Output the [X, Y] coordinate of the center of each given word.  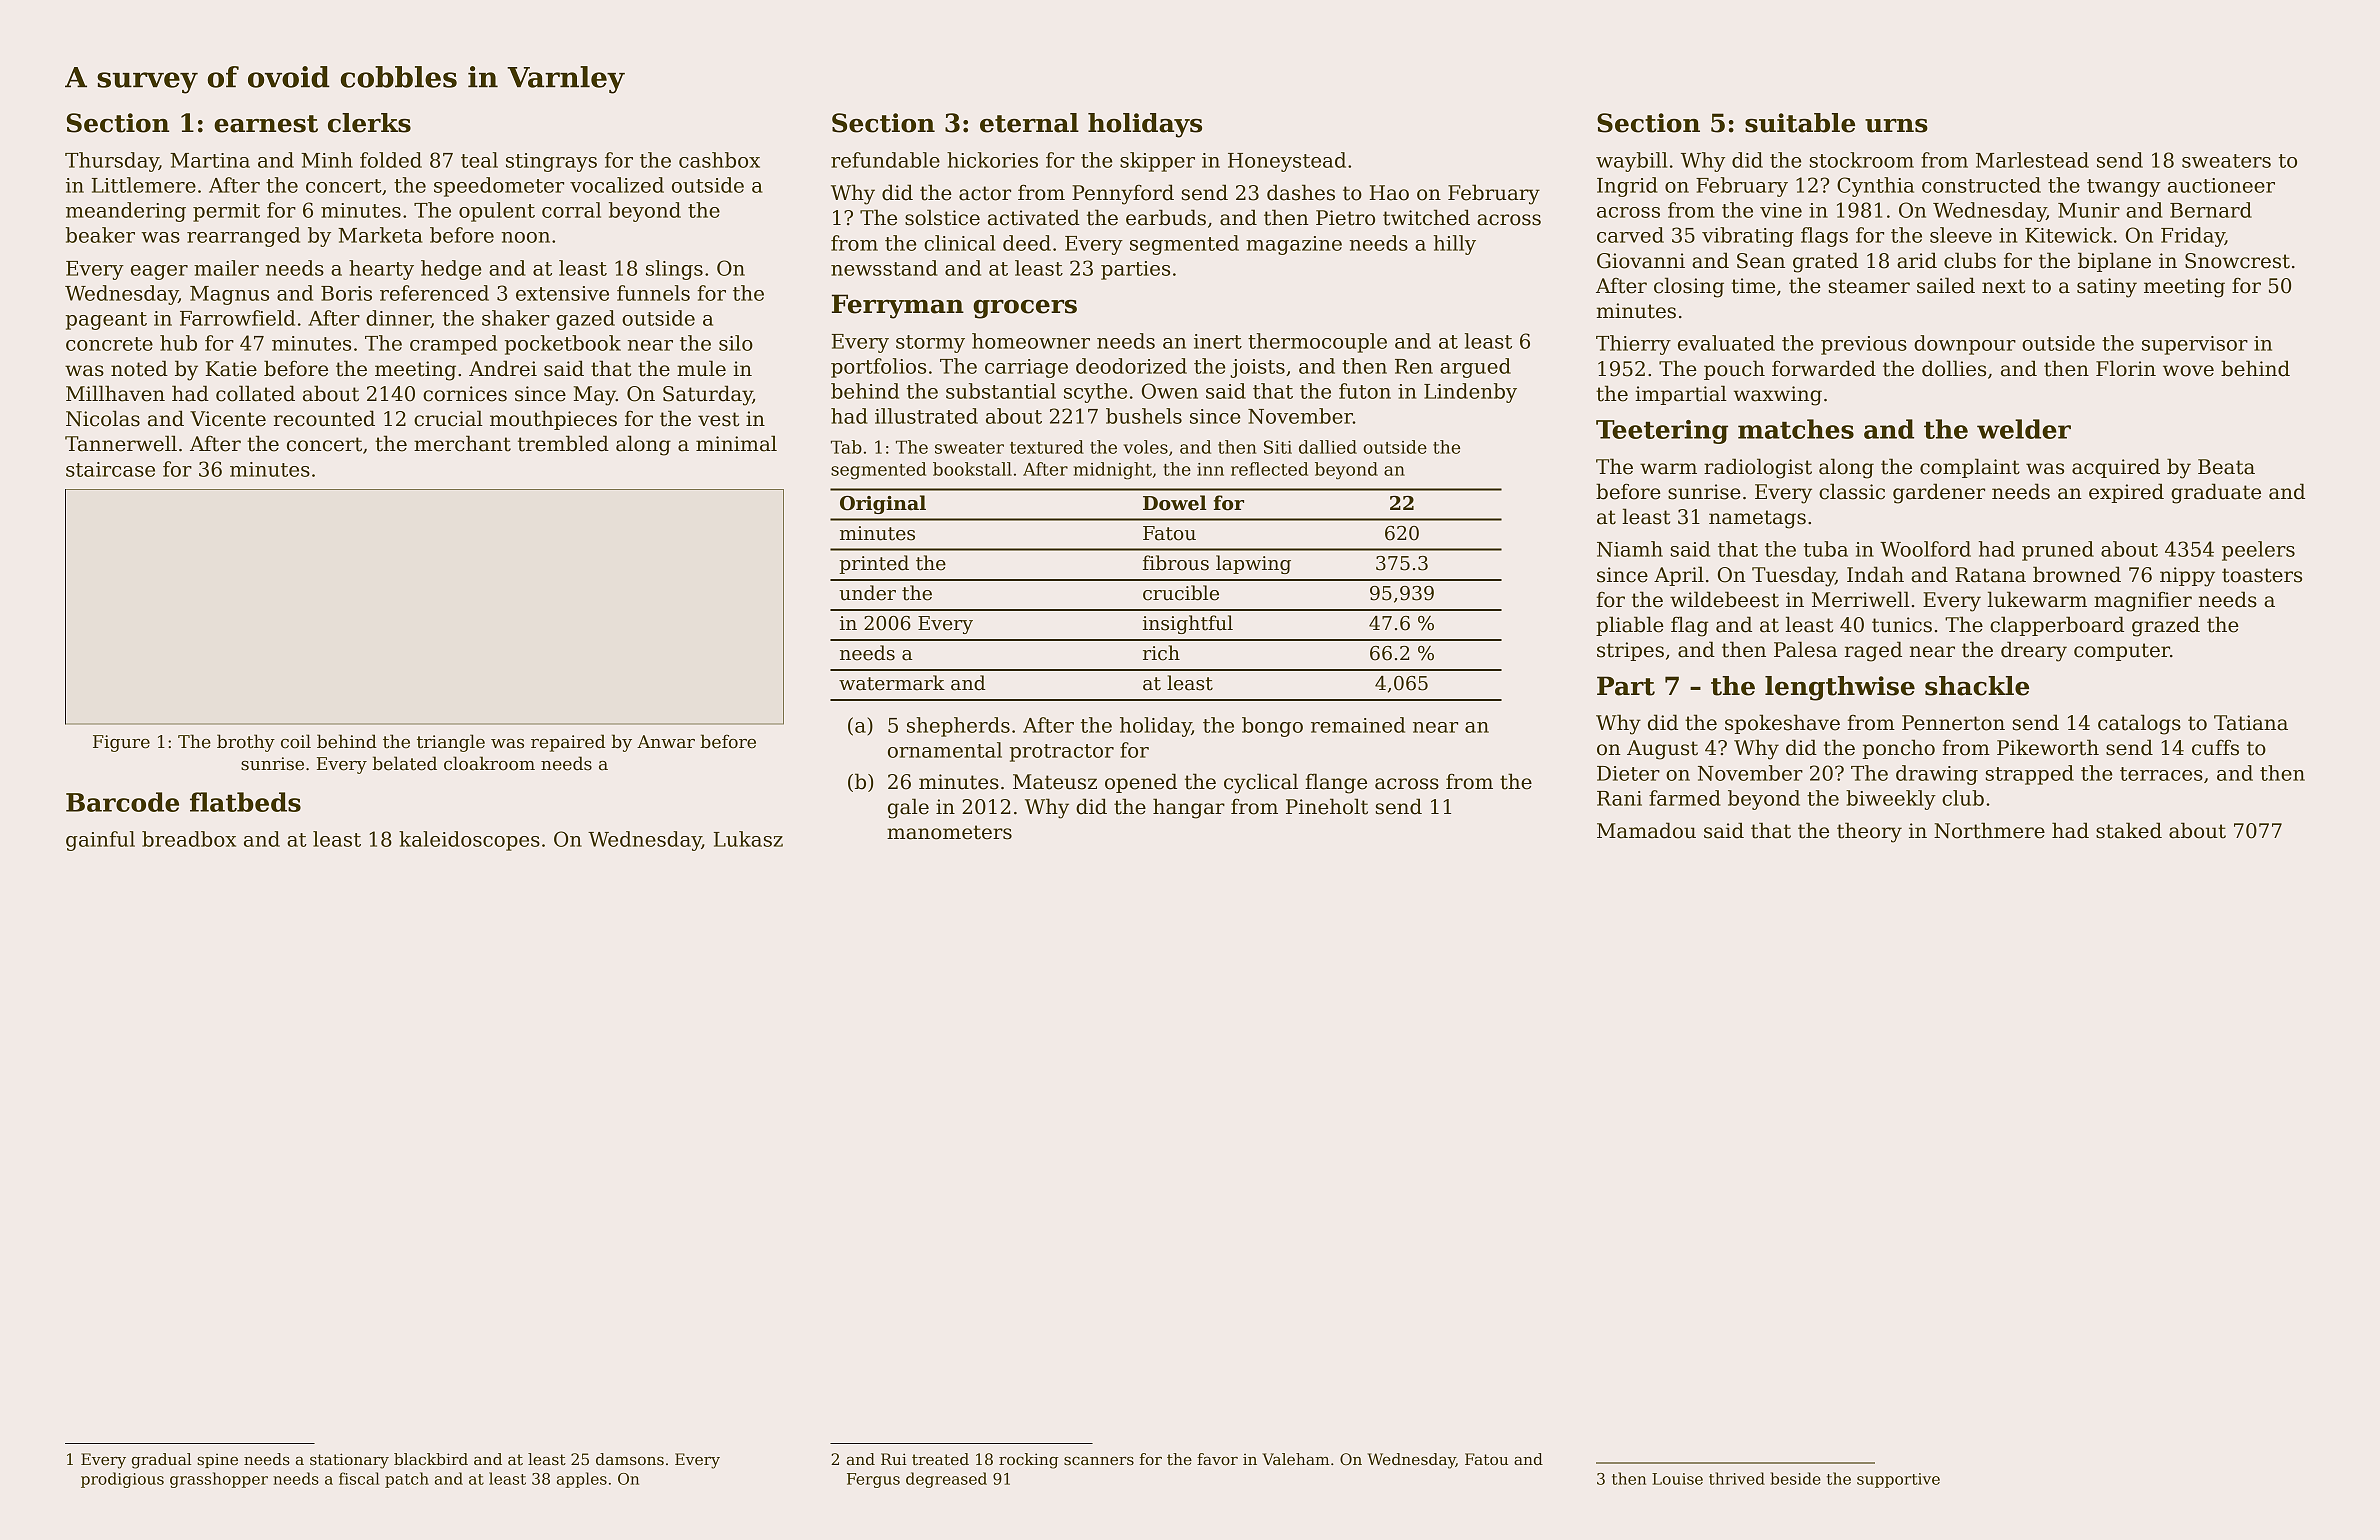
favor [1217, 1459]
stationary [349, 1461]
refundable [885, 160]
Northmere [1989, 830]
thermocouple [1317, 343]
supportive [1898, 1480]
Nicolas [103, 418]
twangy [2124, 188]
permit [226, 212]
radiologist [1758, 468]
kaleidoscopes [469, 841]
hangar [1189, 808]
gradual [162, 1461]
